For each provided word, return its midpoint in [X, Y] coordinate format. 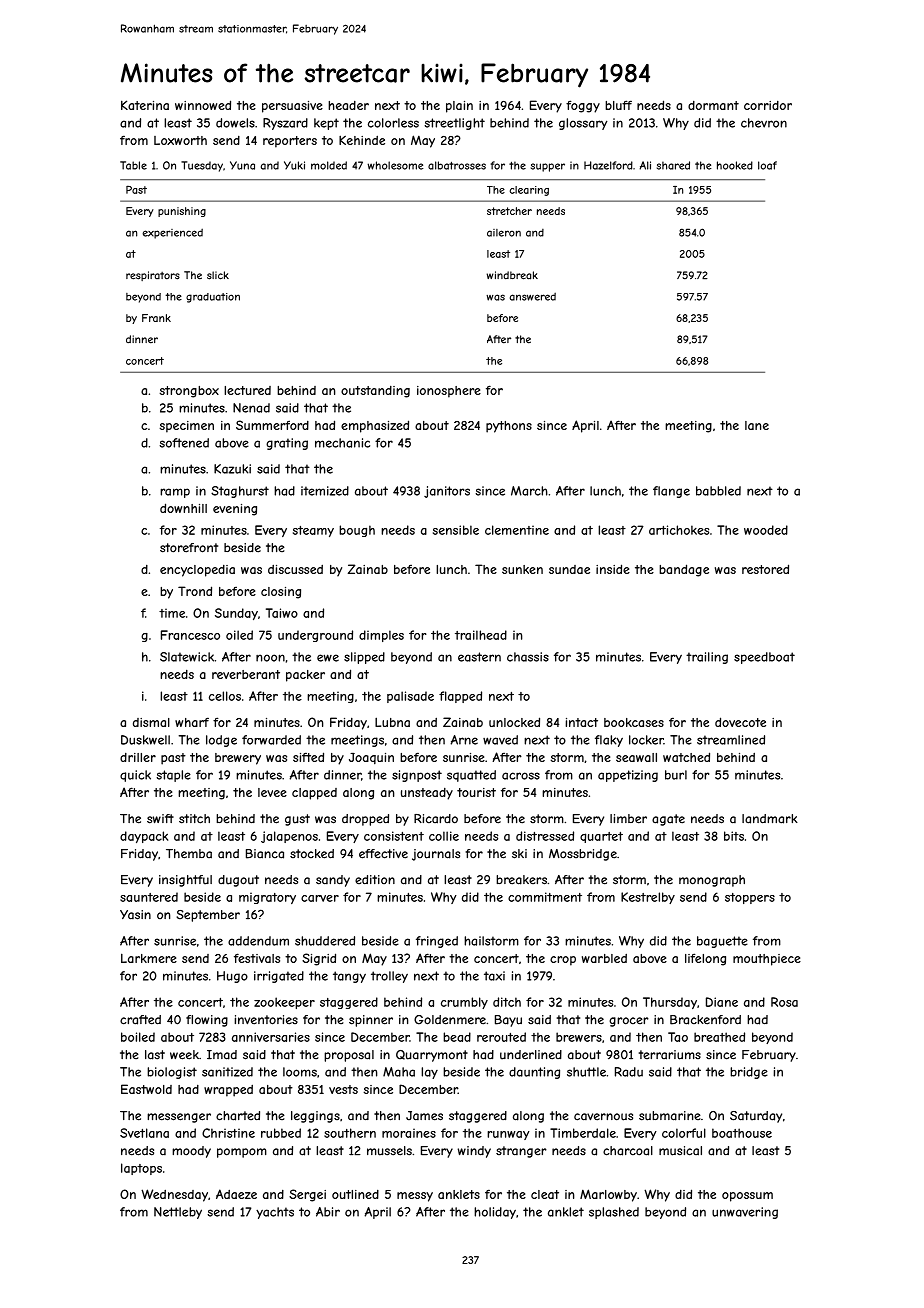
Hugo [232, 977]
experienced [172, 233]
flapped [460, 697]
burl [676, 775]
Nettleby [178, 1213]
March [529, 491]
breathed [719, 1037]
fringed [437, 942]
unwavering [745, 1213]
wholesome [395, 165]
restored [765, 569]
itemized [325, 491]
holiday [495, 1213]
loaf [767, 165]
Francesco [190, 635]
